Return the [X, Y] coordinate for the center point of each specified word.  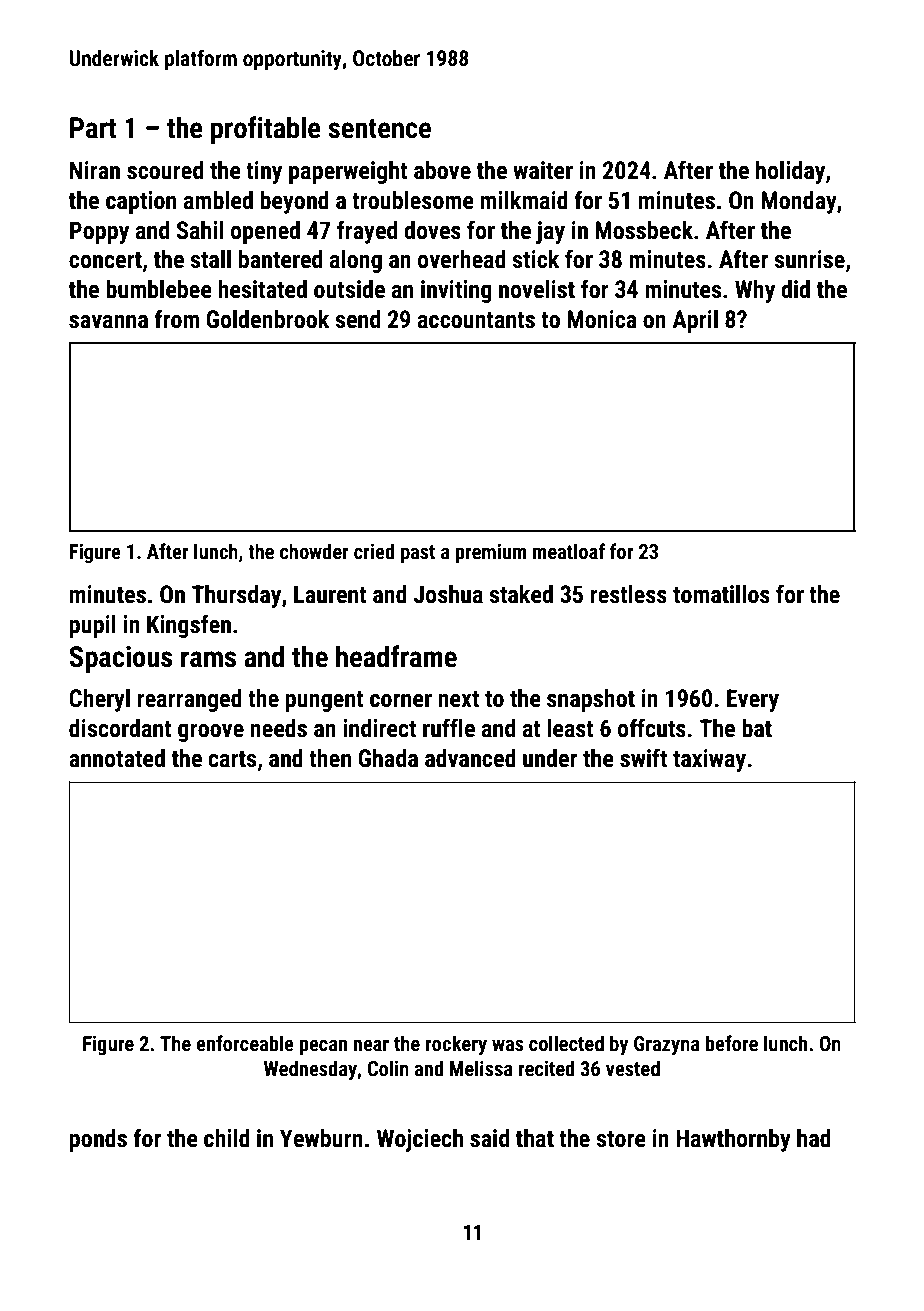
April [695, 321]
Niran [95, 170]
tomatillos [721, 594]
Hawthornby [733, 1140]
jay [550, 232]
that [535, 1138]
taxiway [709, 760]
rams [208, 659]
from [176, 319]
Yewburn [321, 1138]
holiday [790, 172]
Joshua [448, 594]
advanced [470, 758]
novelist [537, 289]
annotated [117, 758]
